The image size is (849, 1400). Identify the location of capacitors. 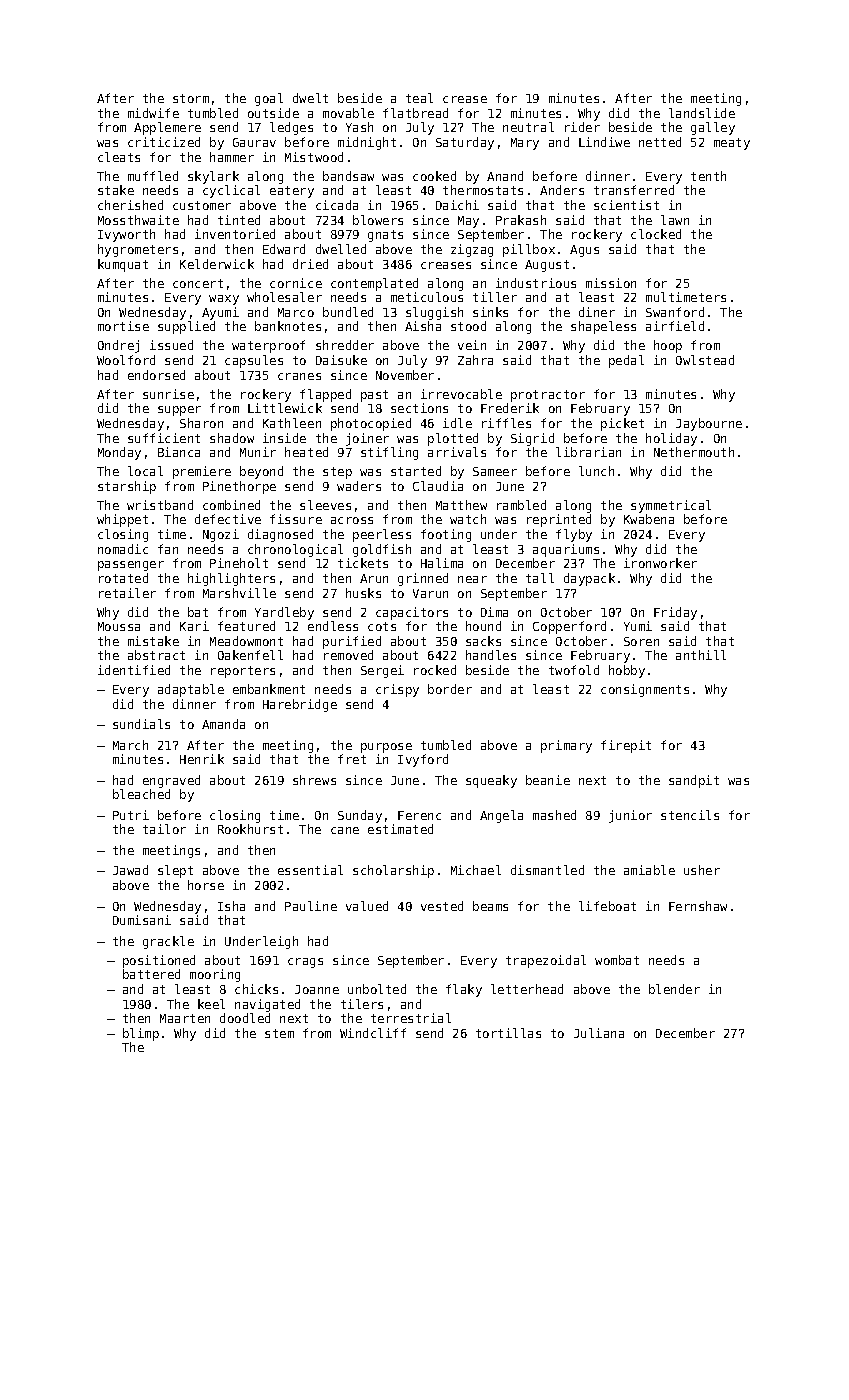
(412, 613).
